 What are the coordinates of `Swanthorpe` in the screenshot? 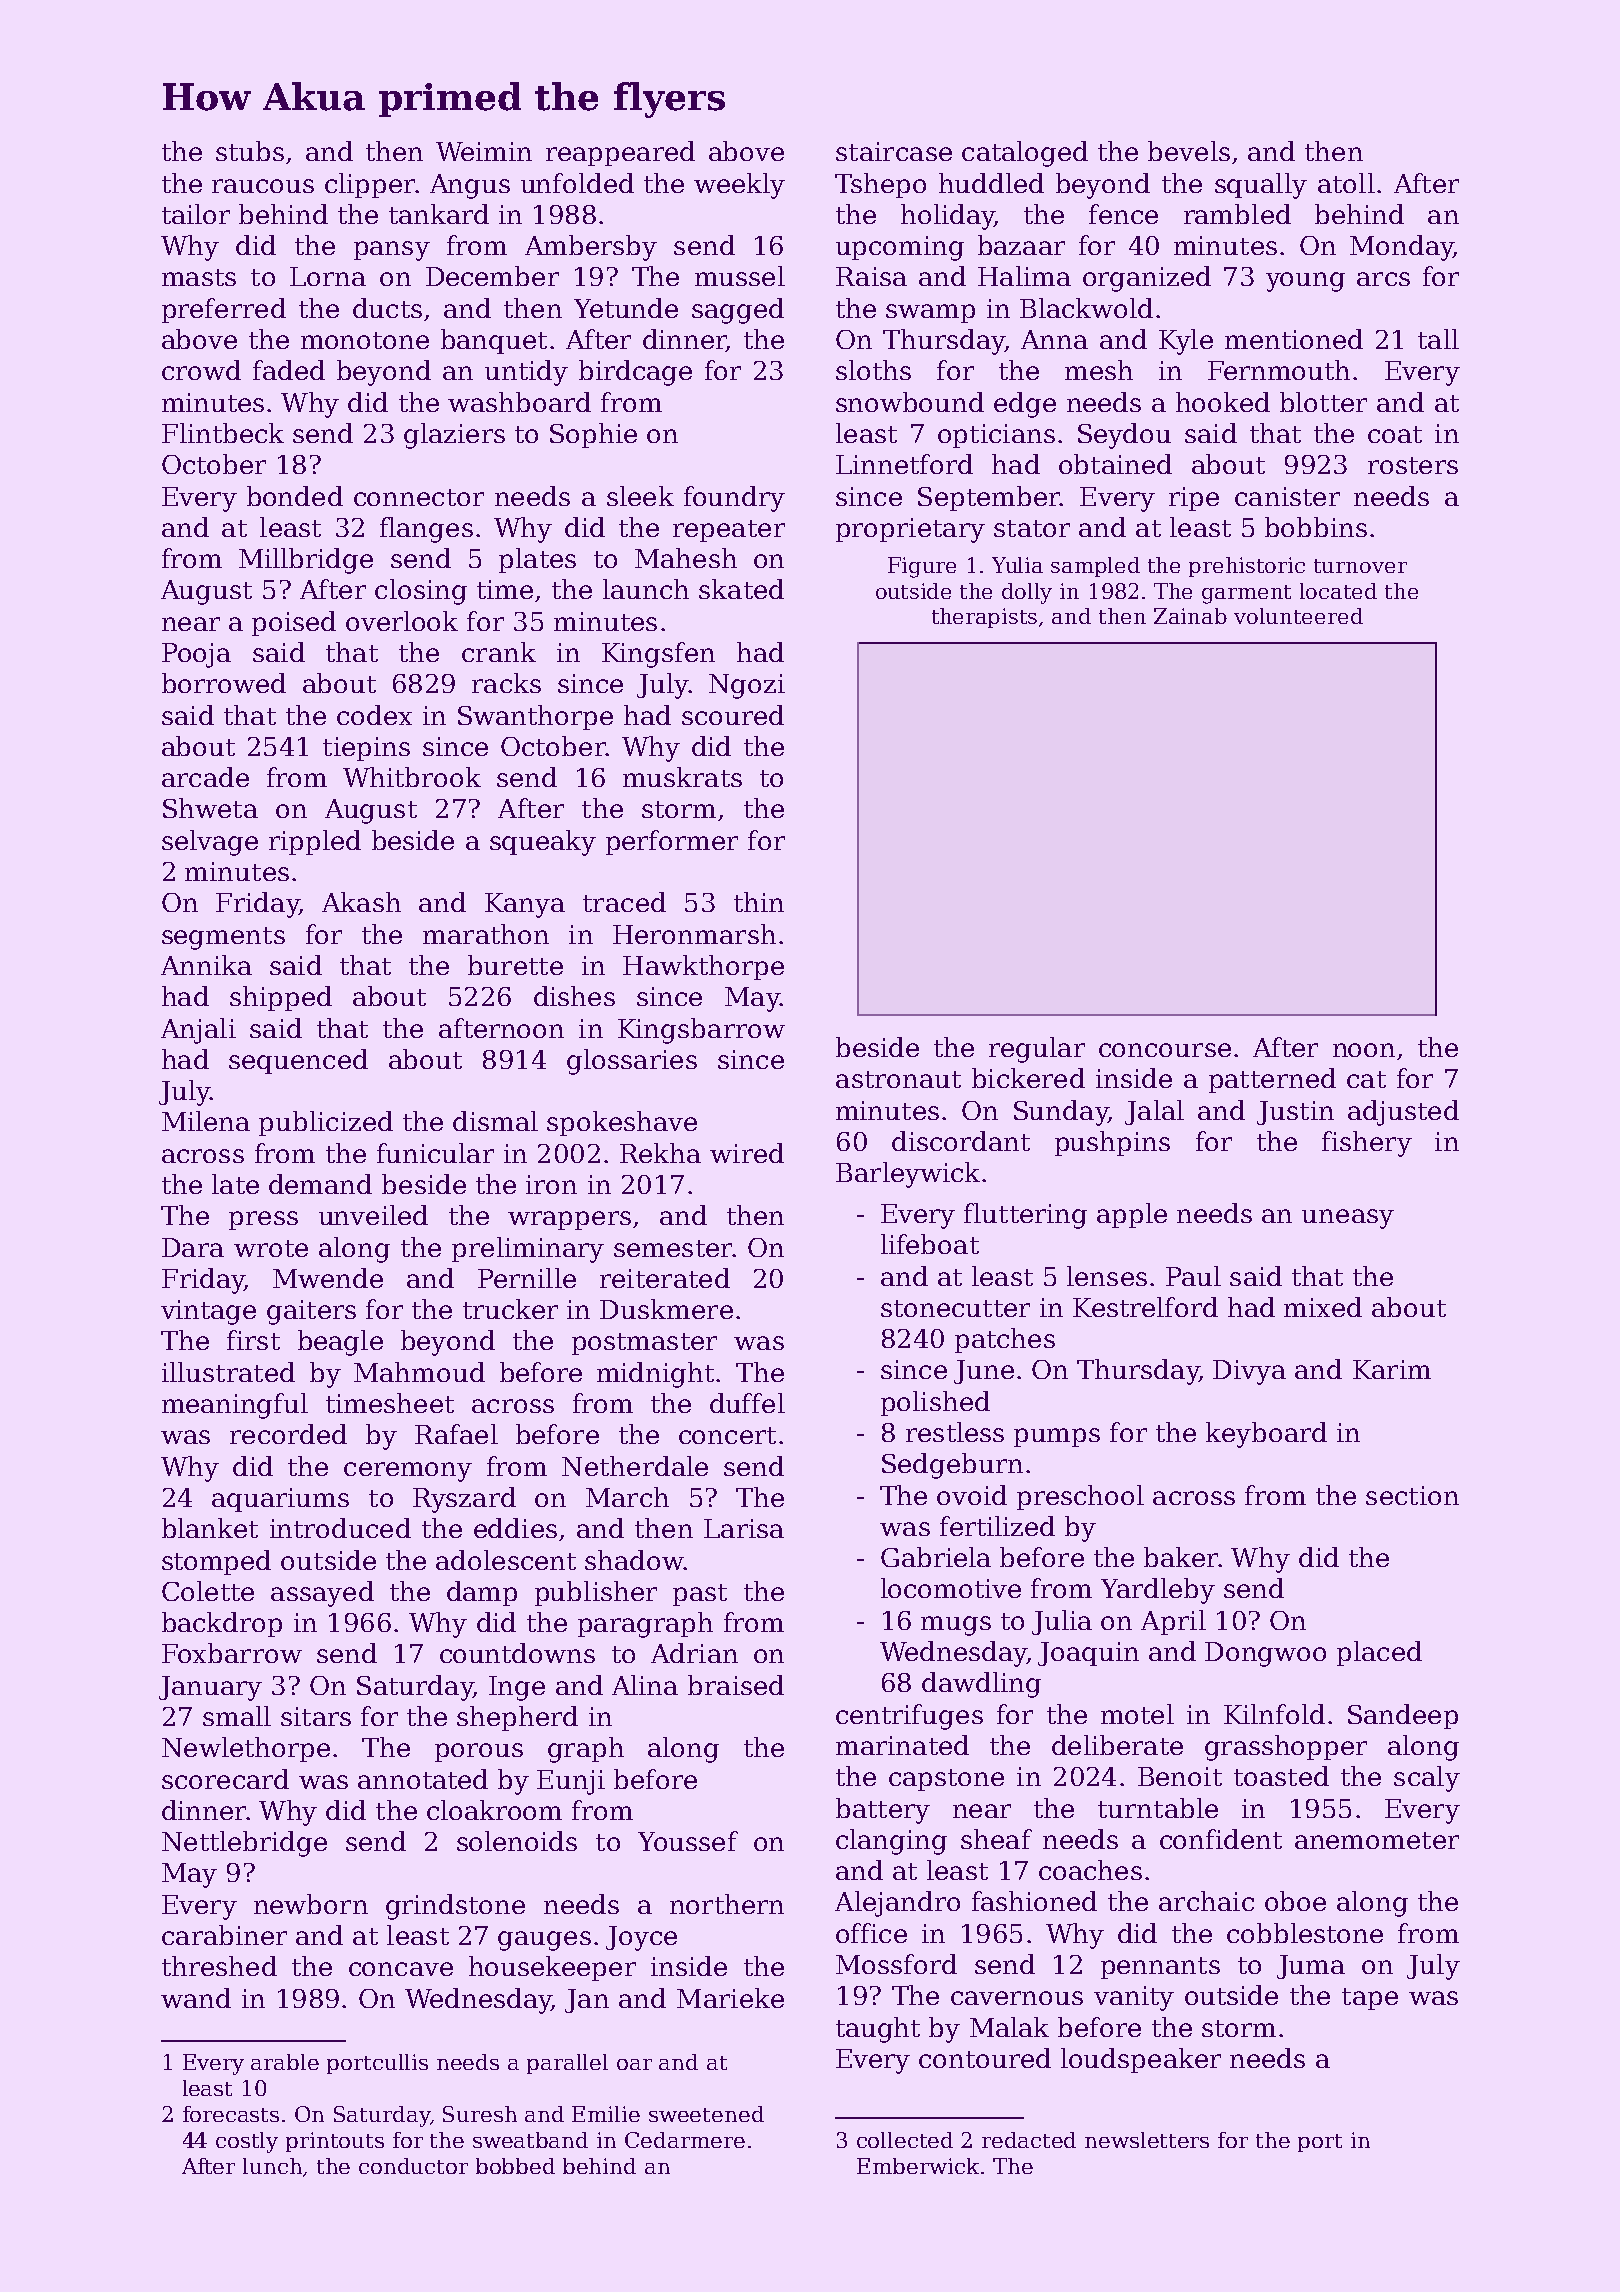 It's located at (535, 717).
